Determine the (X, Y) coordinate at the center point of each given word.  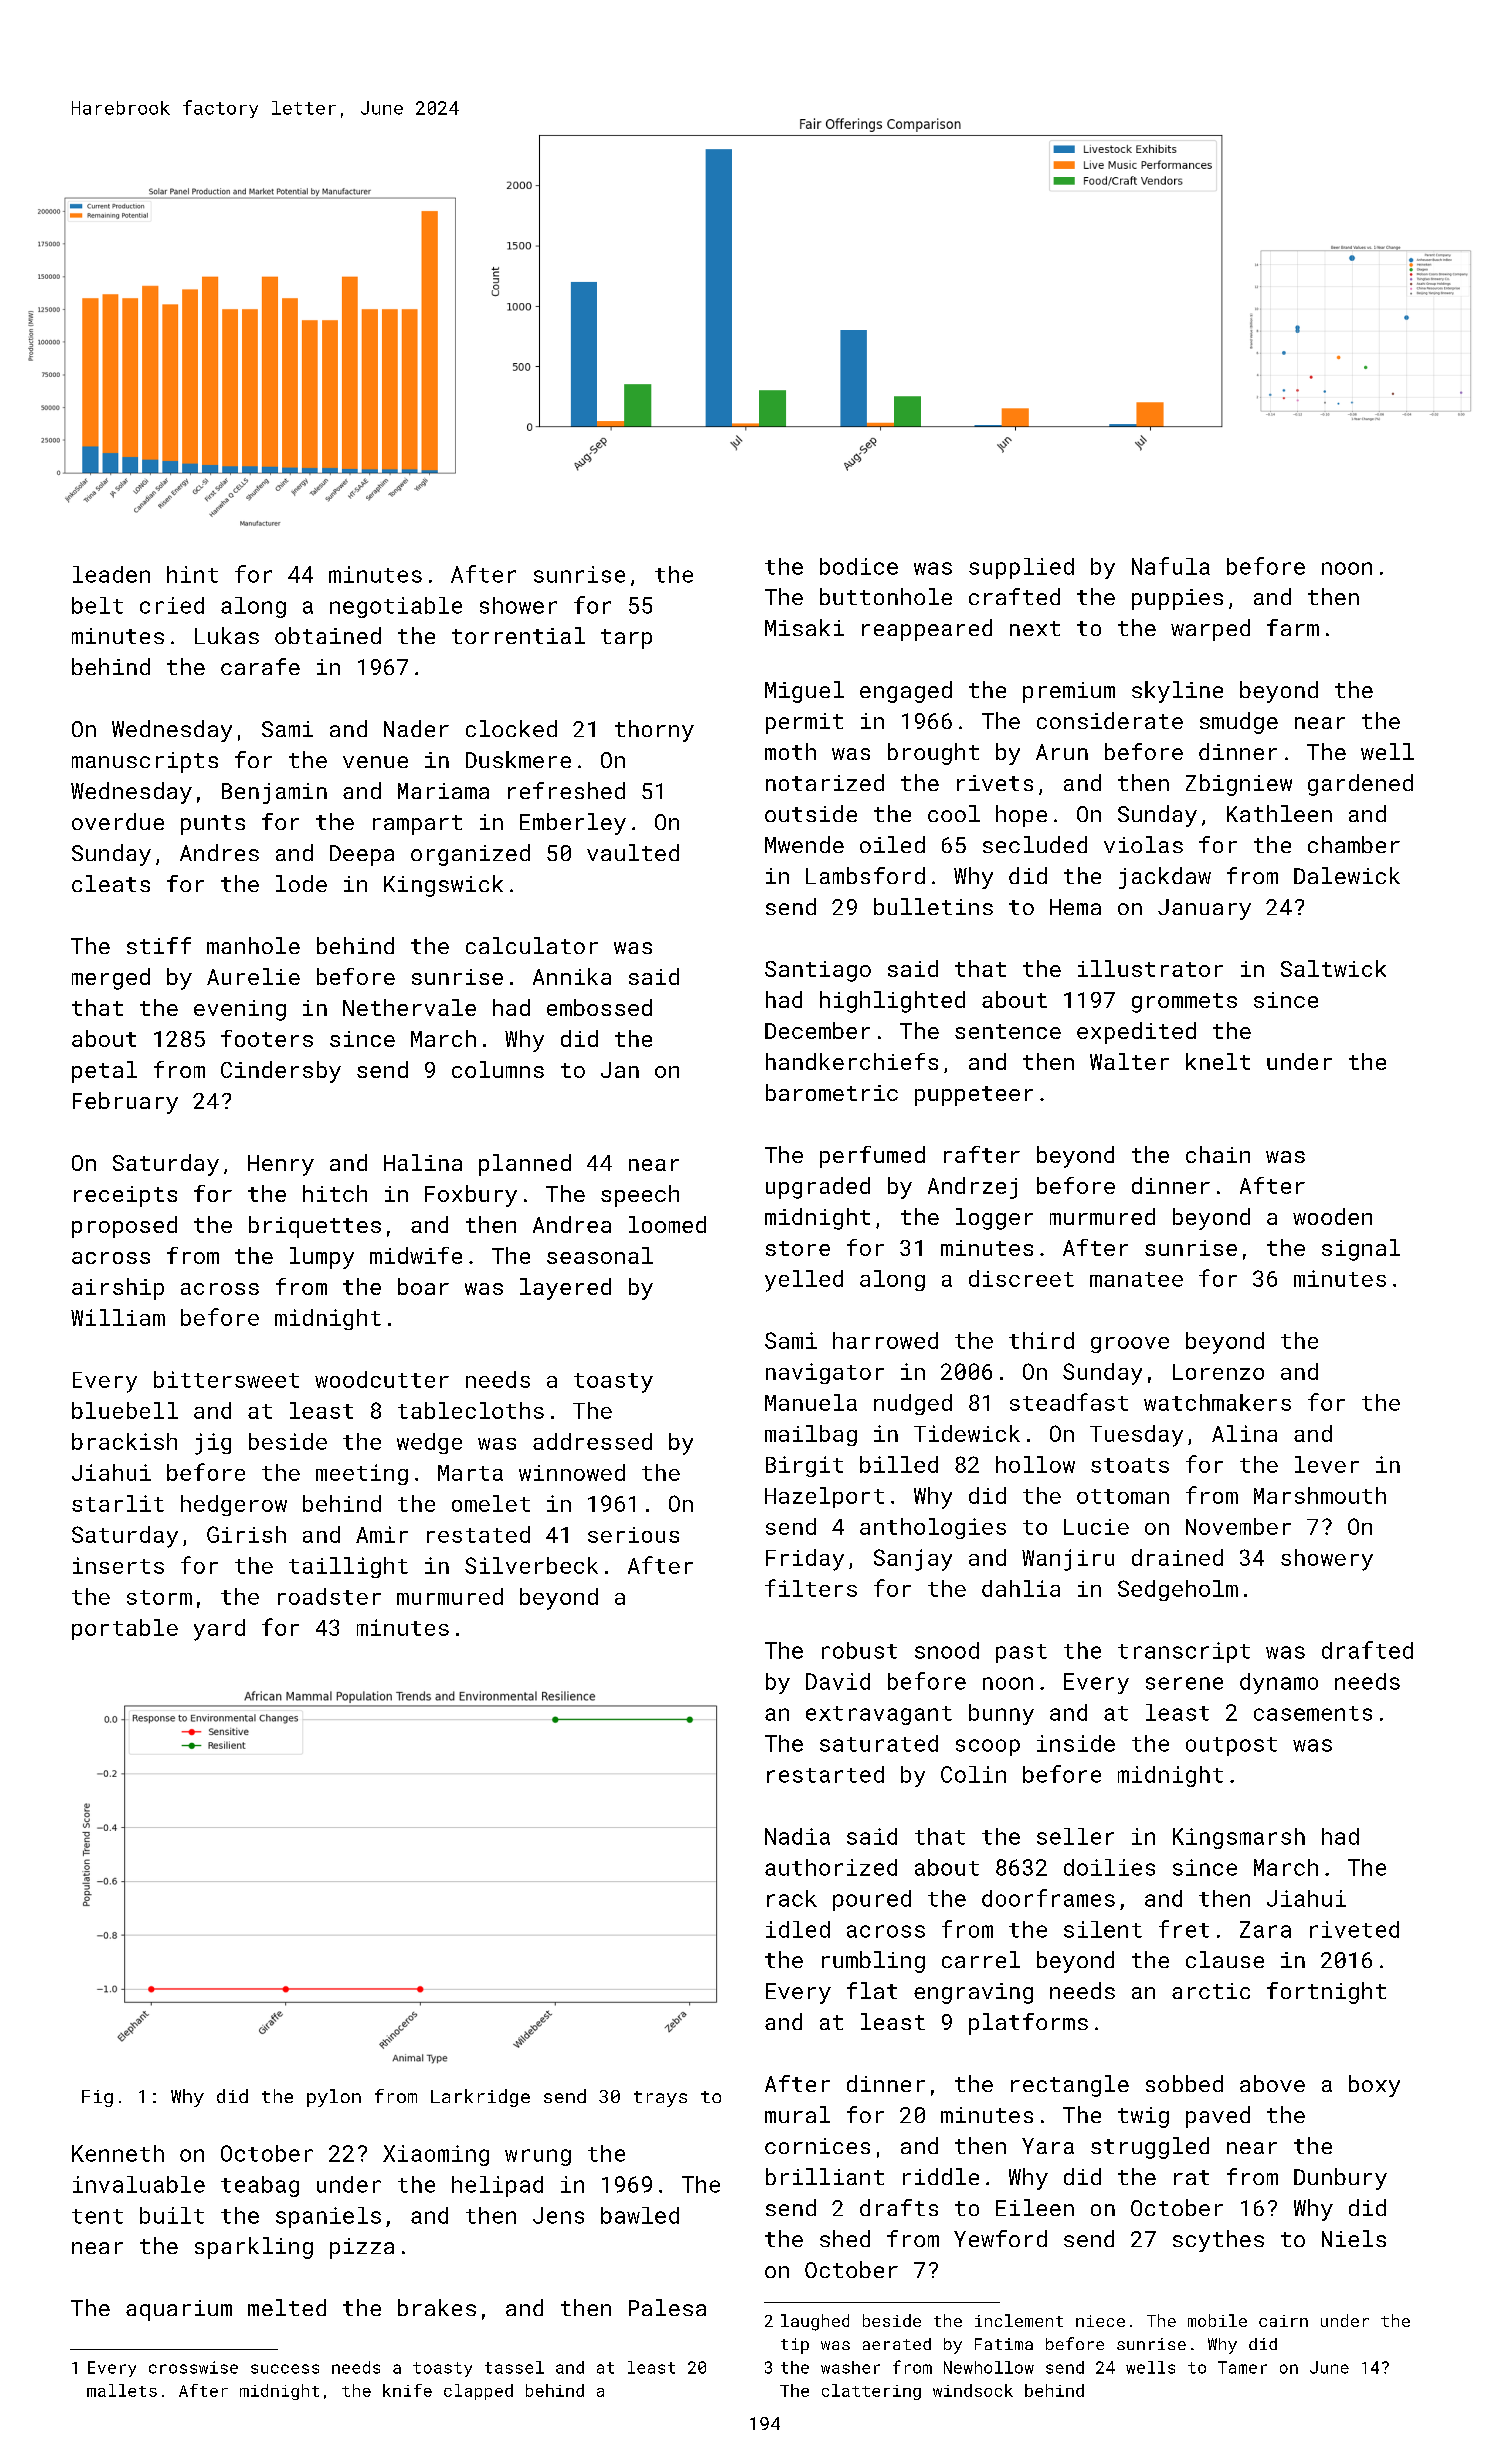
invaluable (139, 2184)
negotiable (396, 607)
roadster (329, 1596)
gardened (1360, 785)
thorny (654, 731)
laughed (815, 2322)
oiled (892, 844)
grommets (1184, 1003)
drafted (1367, 1650)
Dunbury (1340, 2179)
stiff (159, 945)
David (838, 1681)
